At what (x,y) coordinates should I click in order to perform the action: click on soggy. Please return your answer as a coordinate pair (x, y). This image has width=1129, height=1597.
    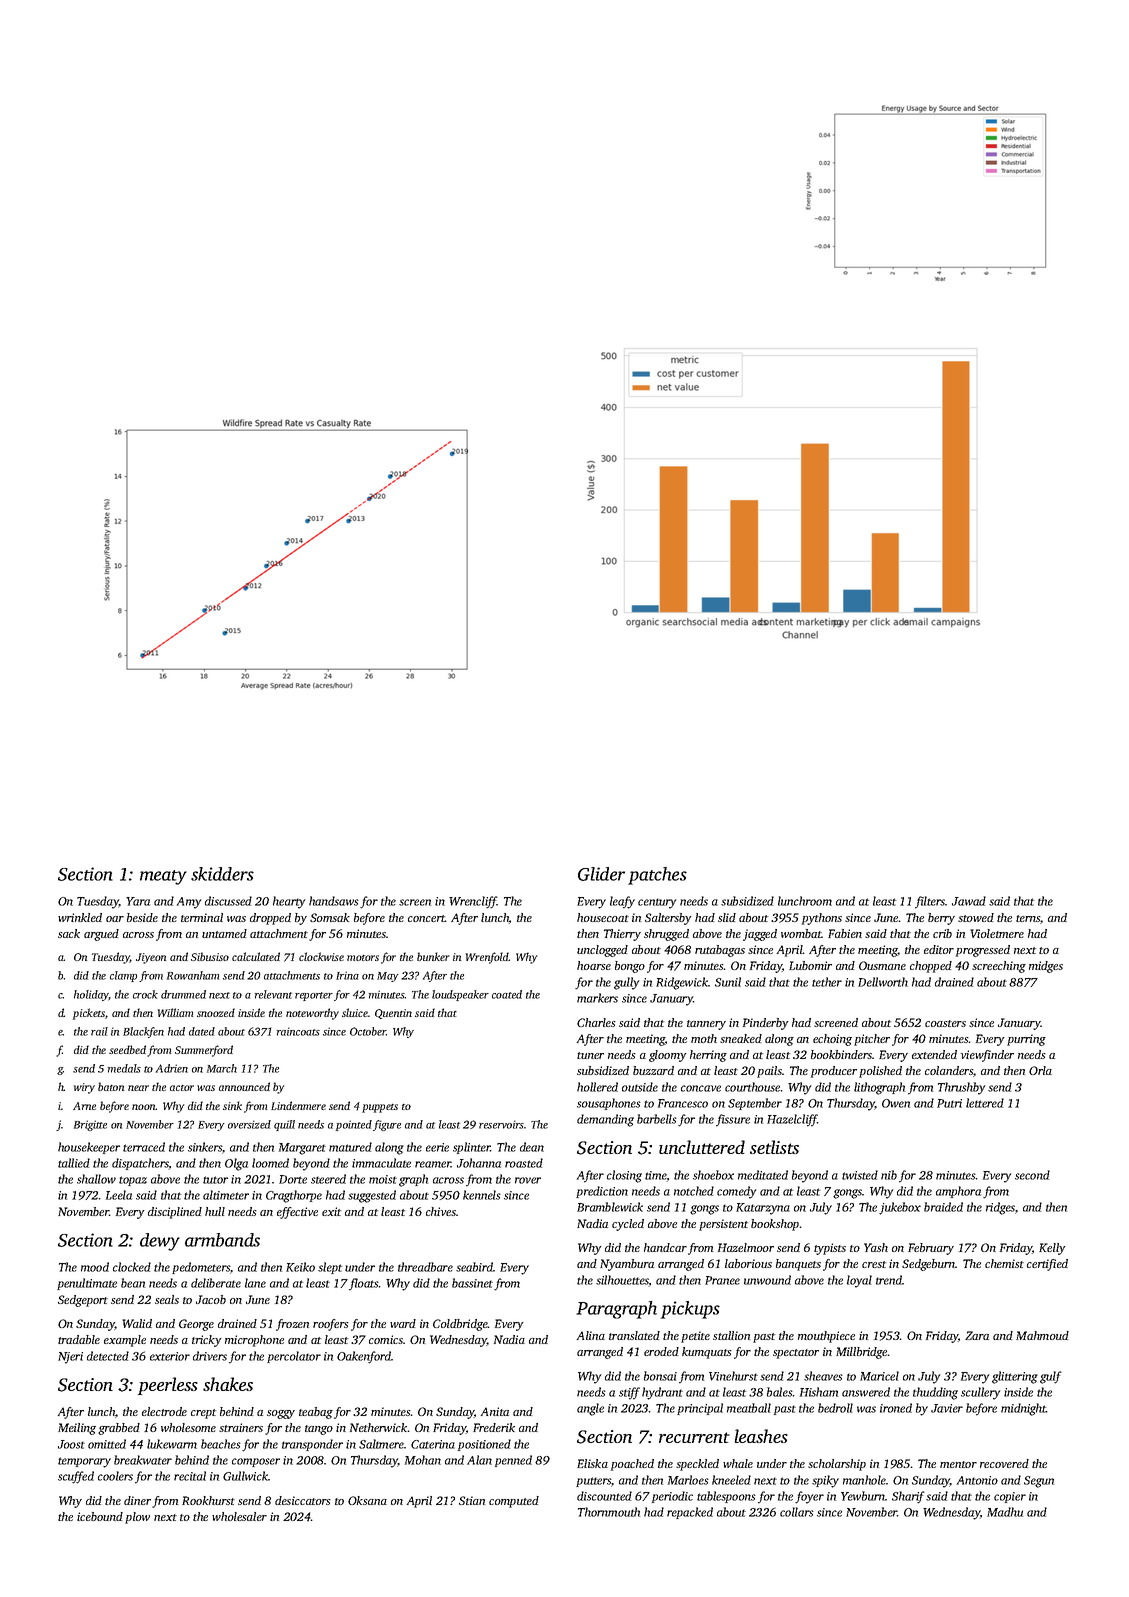
    Looking at the image, I should click on (281, 1414).
